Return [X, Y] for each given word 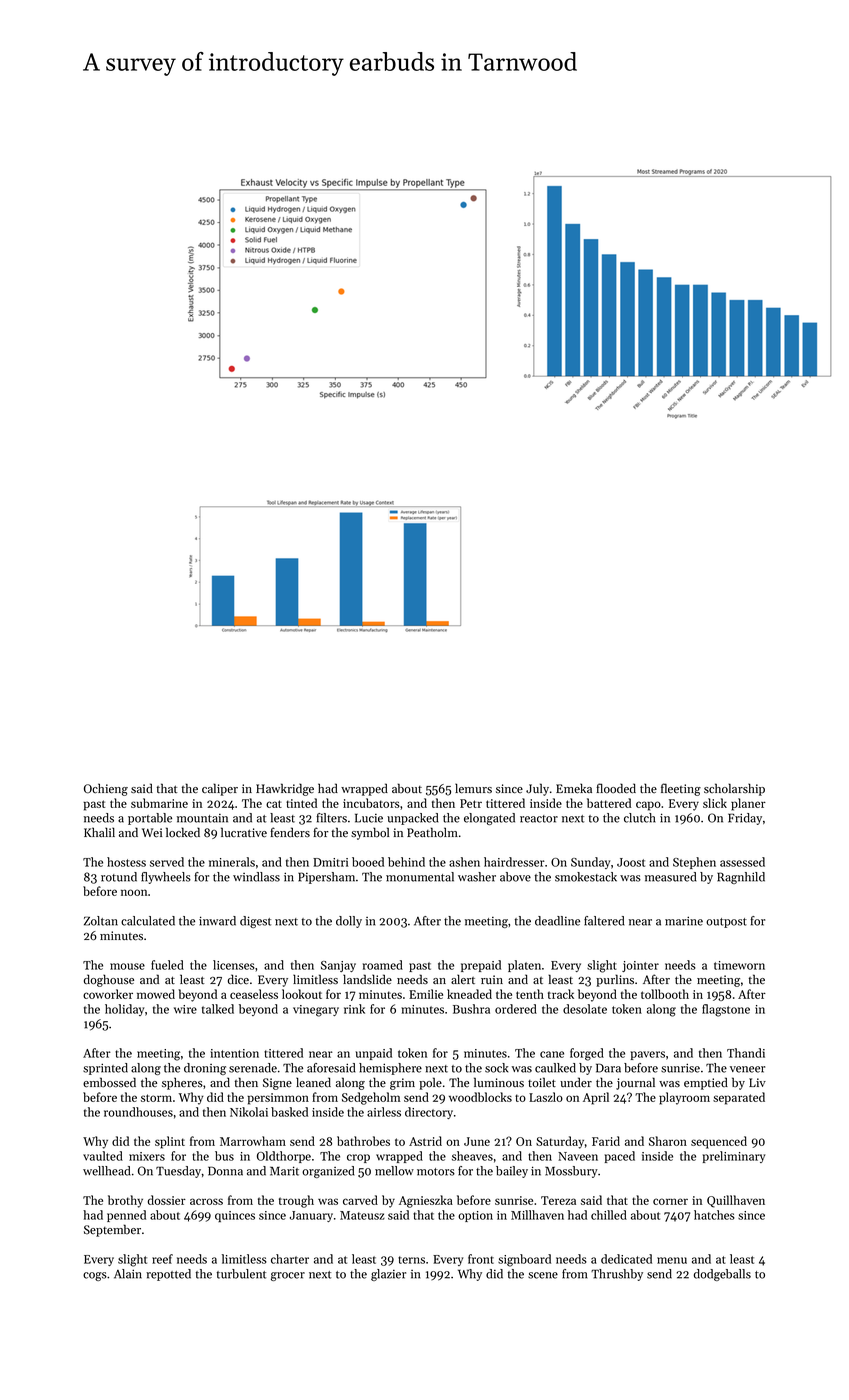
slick [715, 803]
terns [411, 1260]
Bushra [471, 1009]
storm [156, 1098]
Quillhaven [736, 1201]
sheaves [472, 1156]
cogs [95, 1276]
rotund [119, 877]
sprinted [105, 1069]
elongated [489, 819]
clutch [640, 818]
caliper [220, 789]
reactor [539, 819]
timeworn [739, 965]
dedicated [626, 1259]
